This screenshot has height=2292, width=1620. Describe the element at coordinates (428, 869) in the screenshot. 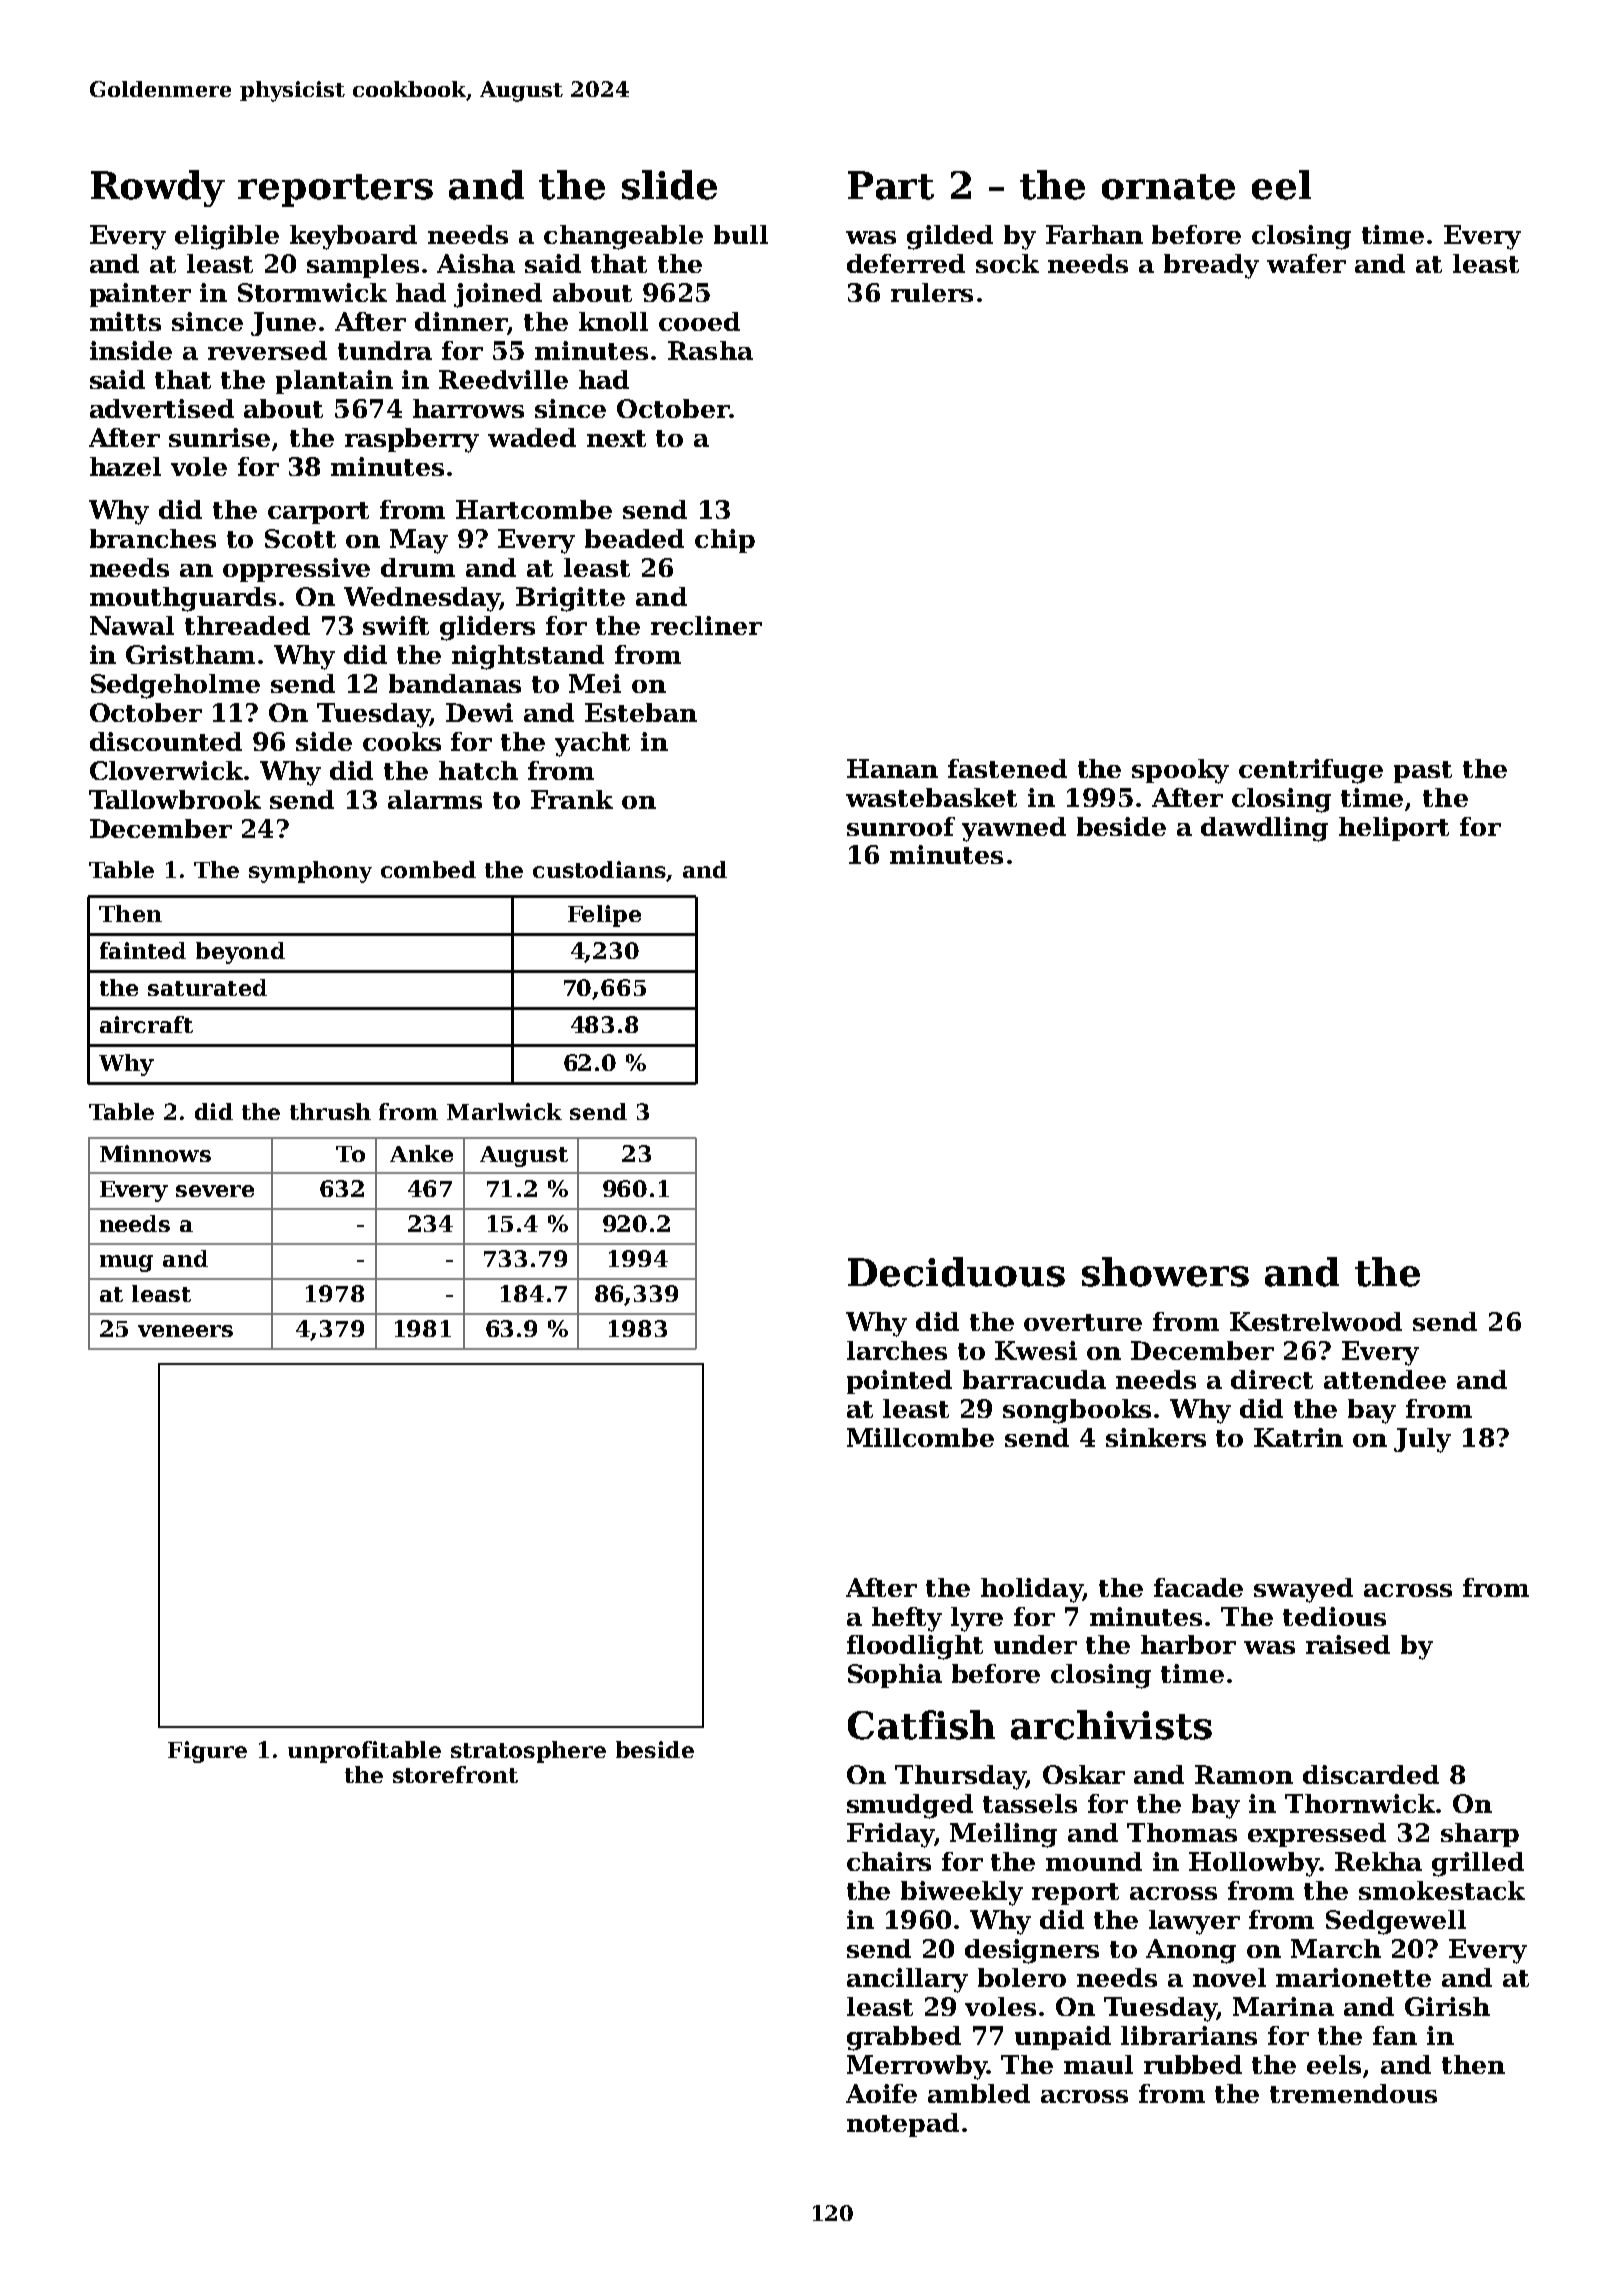

I see `combed` at that location.
